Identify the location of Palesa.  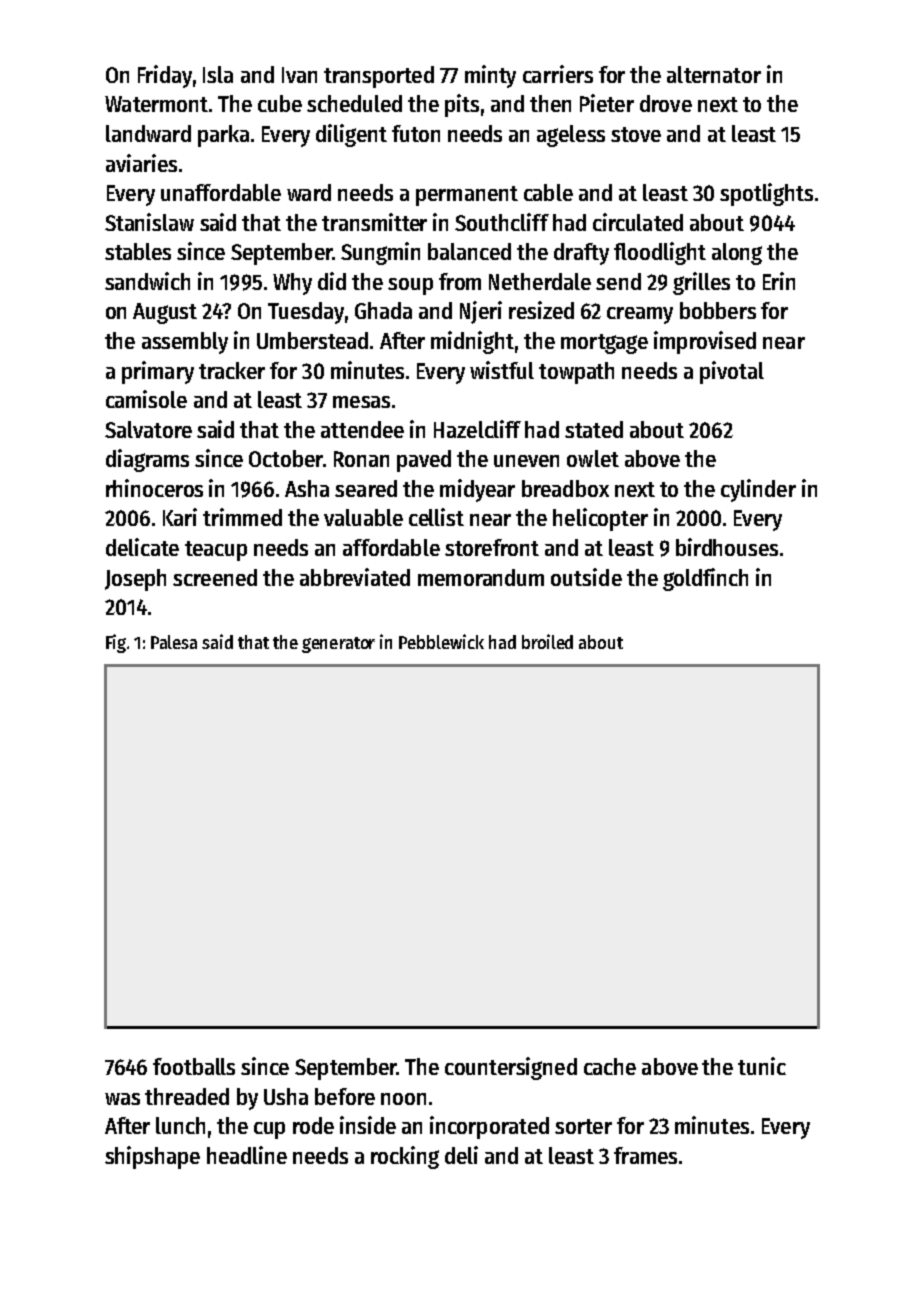
(174, 642).
